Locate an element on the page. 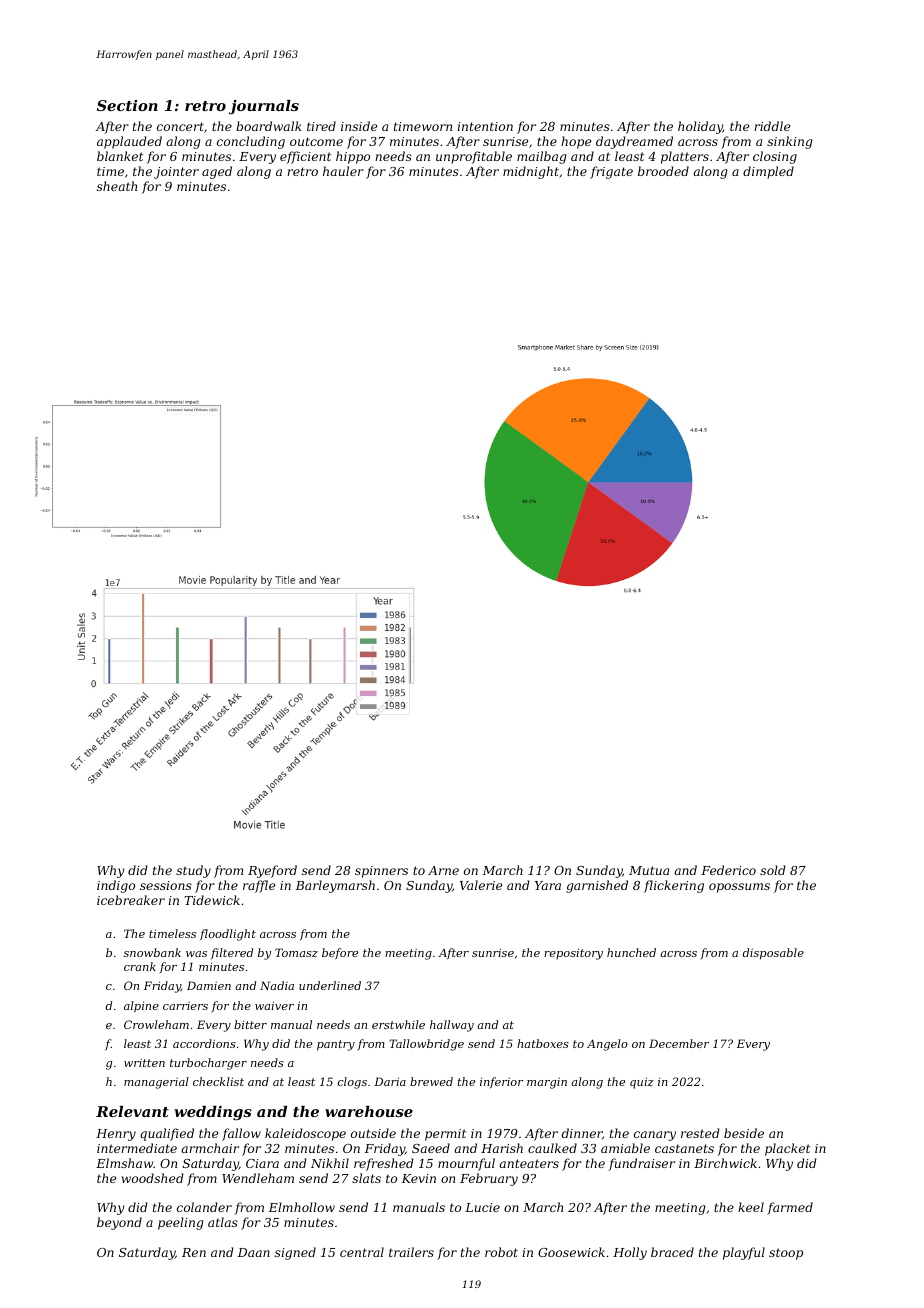 The width and height of the page is (924, 1308). midnight is located at coordinates (531, 172).
